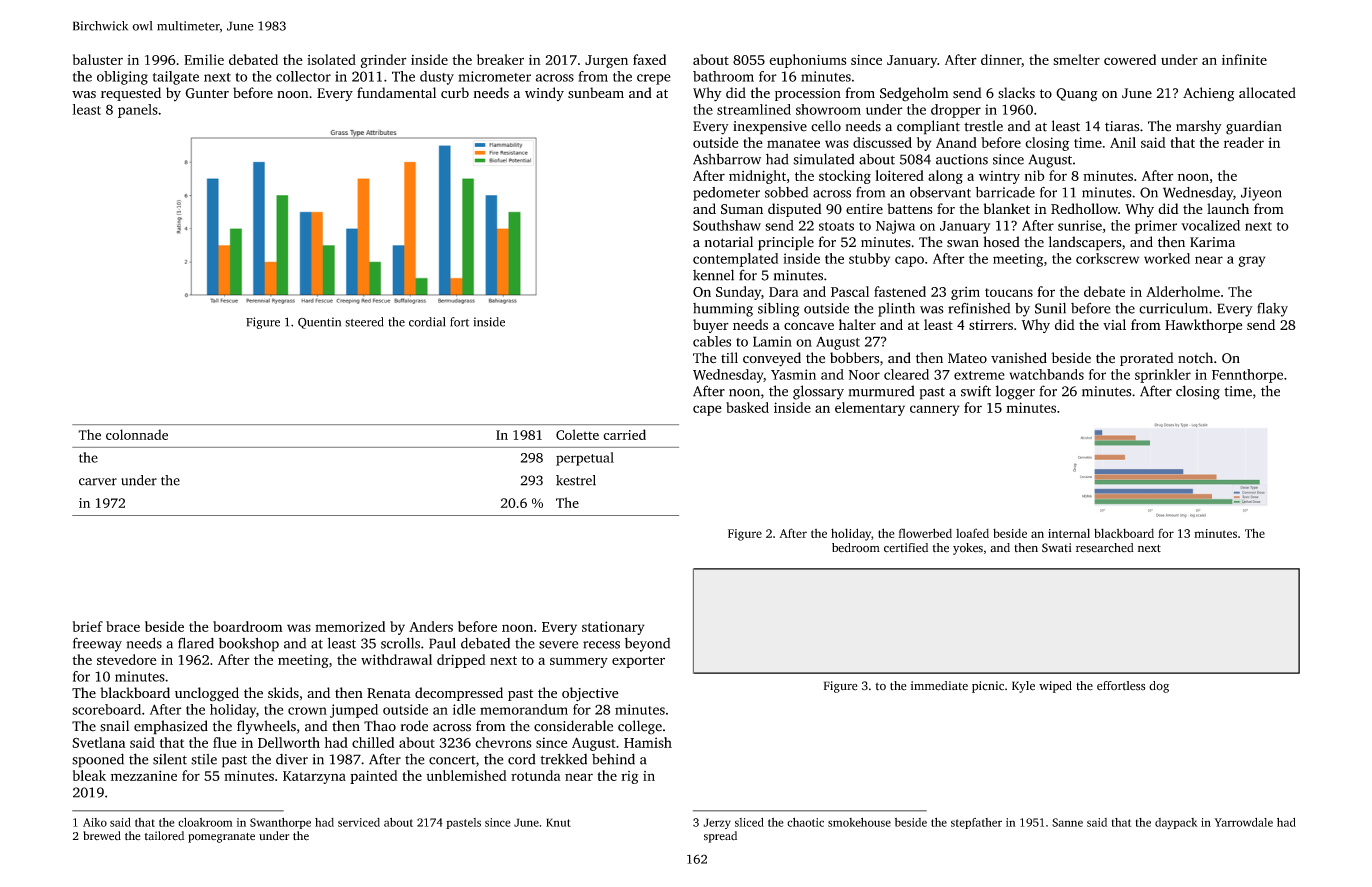 This screenshot has height=887, width=1372. What do you see at coordinates (972, 533) in the screenshot?
I see `loafed` at bounding box center [972, 533].
